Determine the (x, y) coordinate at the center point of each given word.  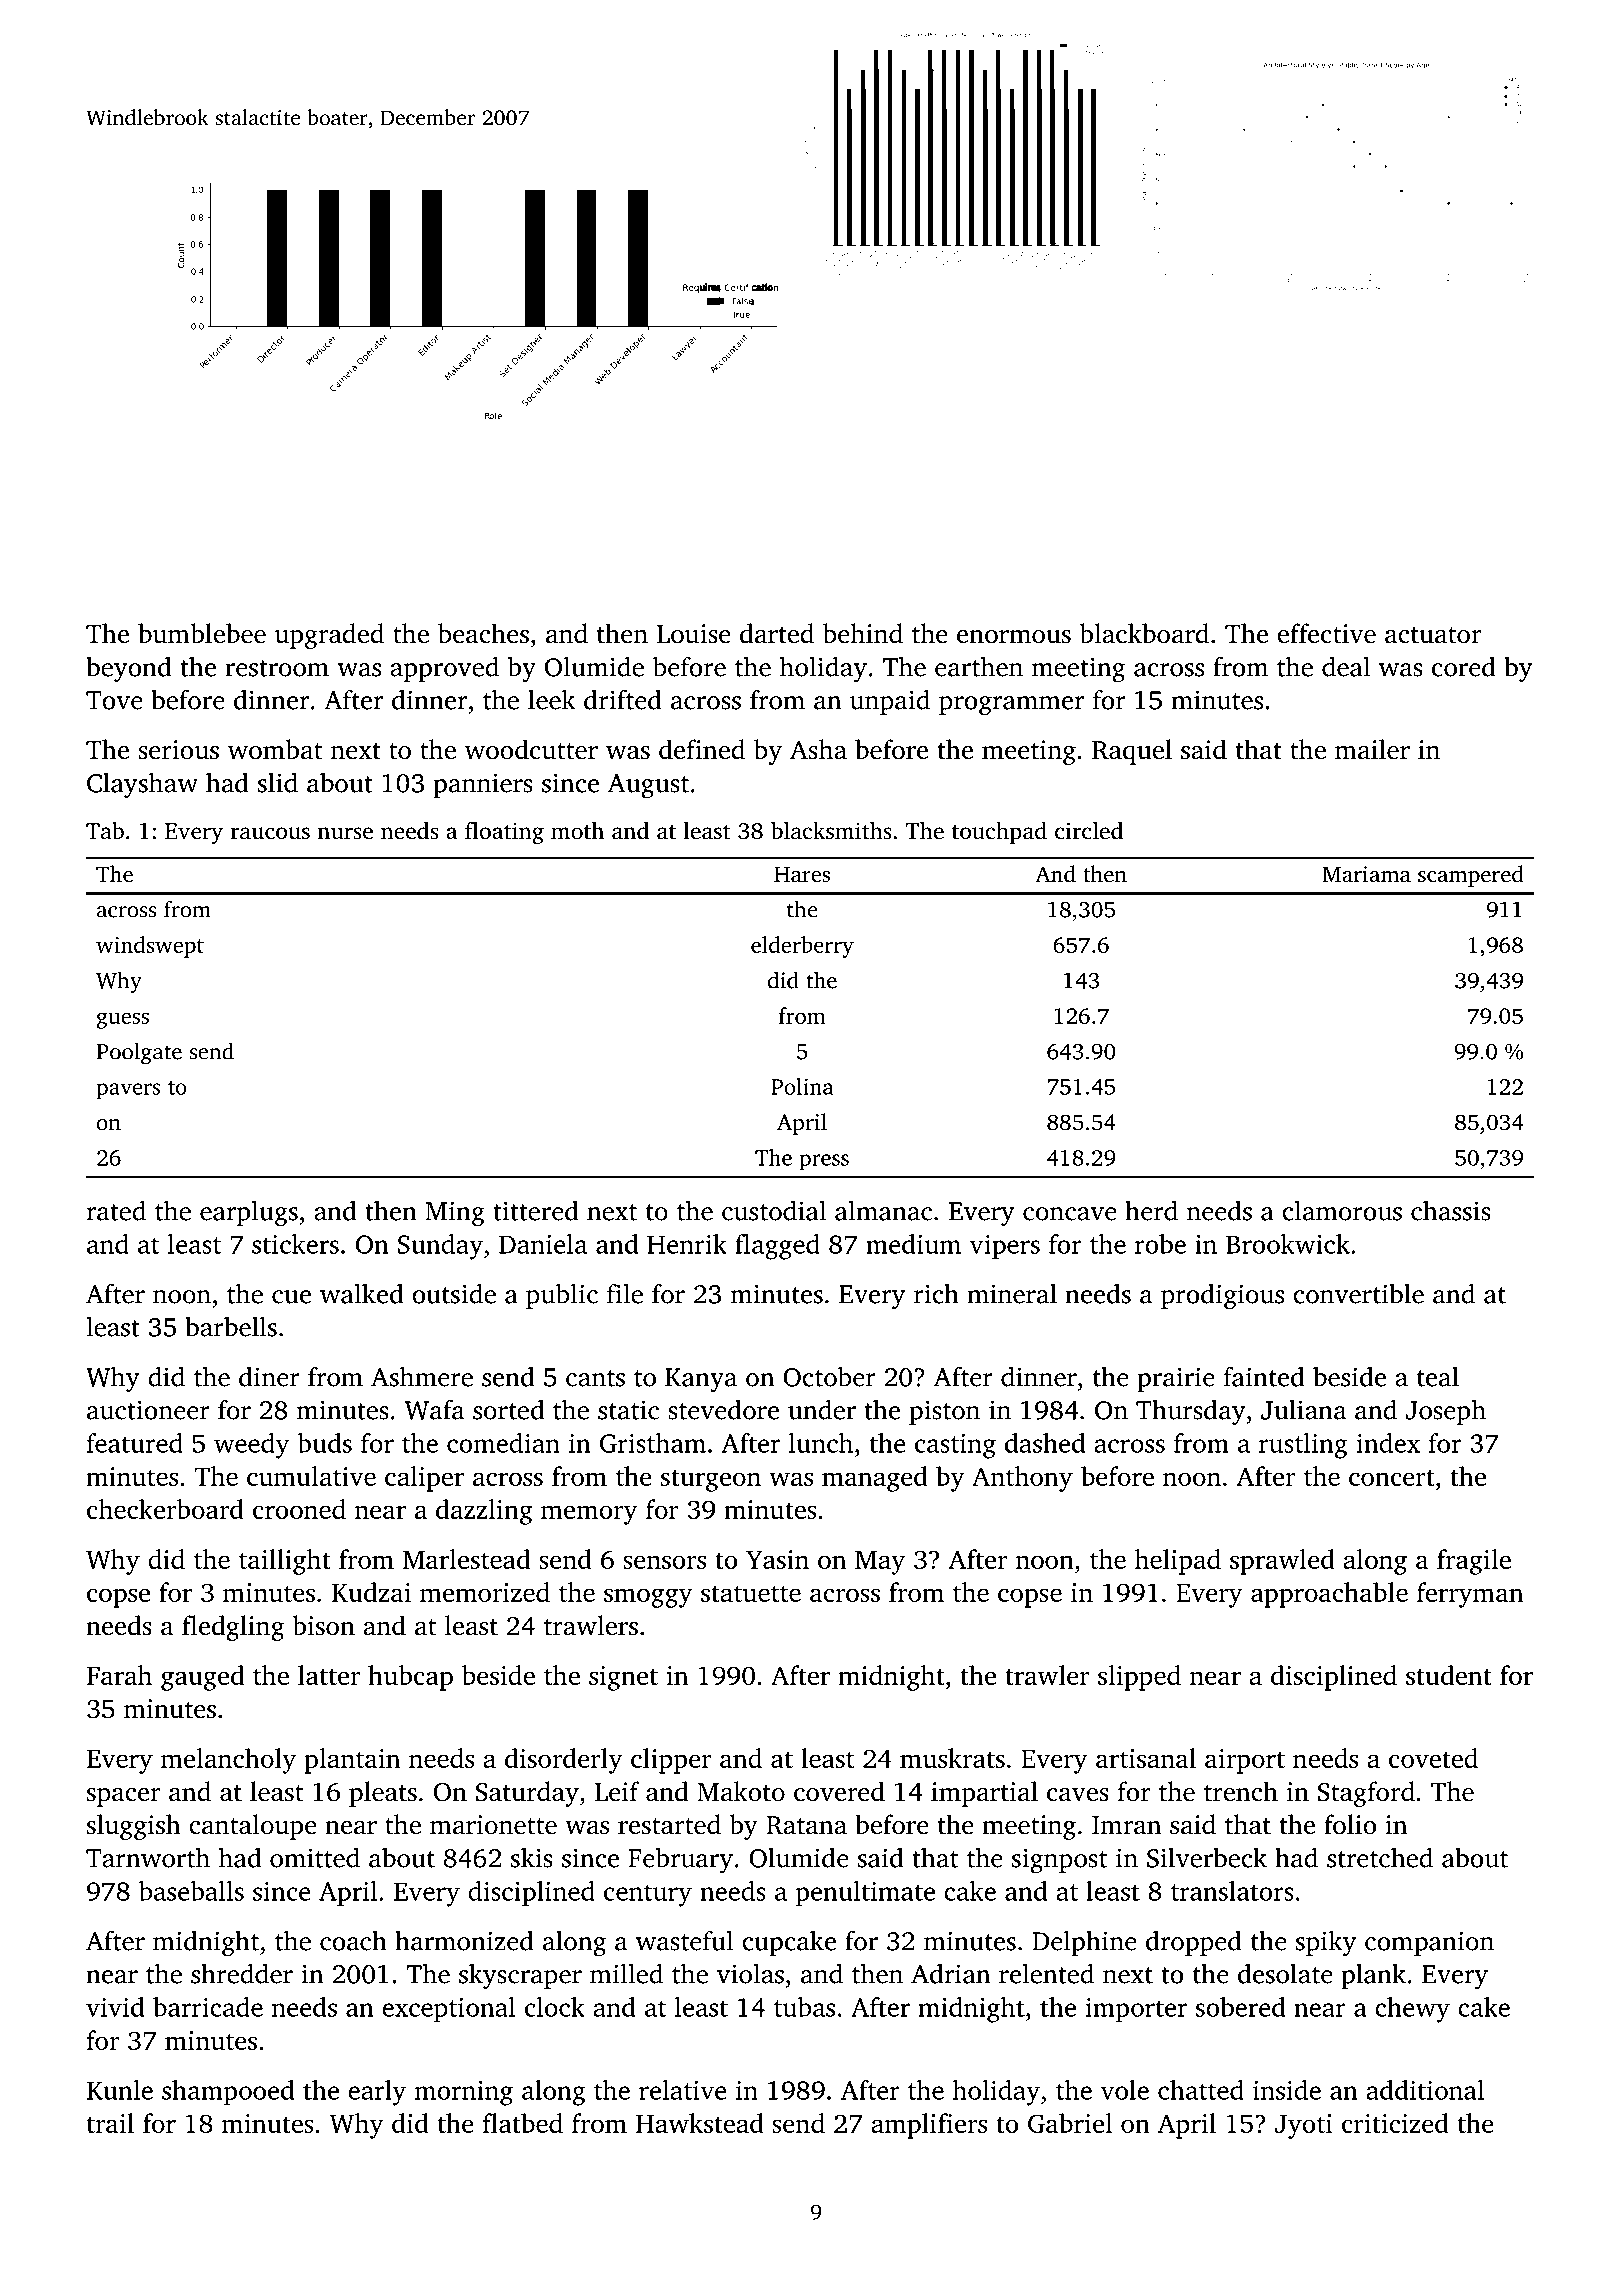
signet (623, 1678)
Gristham (653, 1443)
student (1449, 1675)
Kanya (701, 1380)
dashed (1045, 1443)
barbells (231, 1326)
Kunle (120, 2090)
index (1388, 1443)
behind (863, 633)
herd (1151, 1210)
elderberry (802, 947)
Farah (119, 1675)
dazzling (484, 1512)
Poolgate (139, 1053)
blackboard (1144, 633)
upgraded (329, 636)
